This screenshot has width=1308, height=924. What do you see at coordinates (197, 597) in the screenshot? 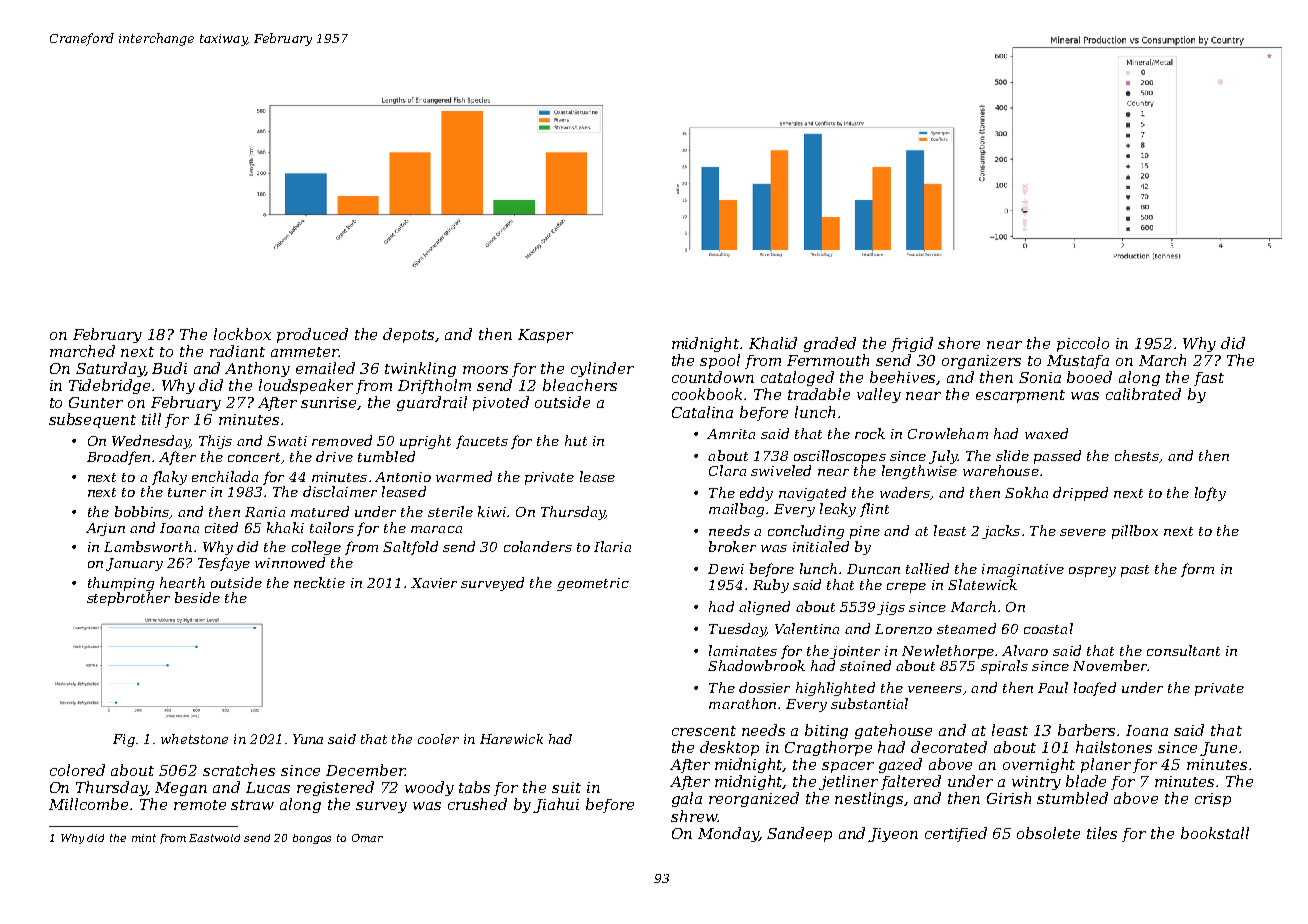
I see `beside` at bounding box center [197, 597].
